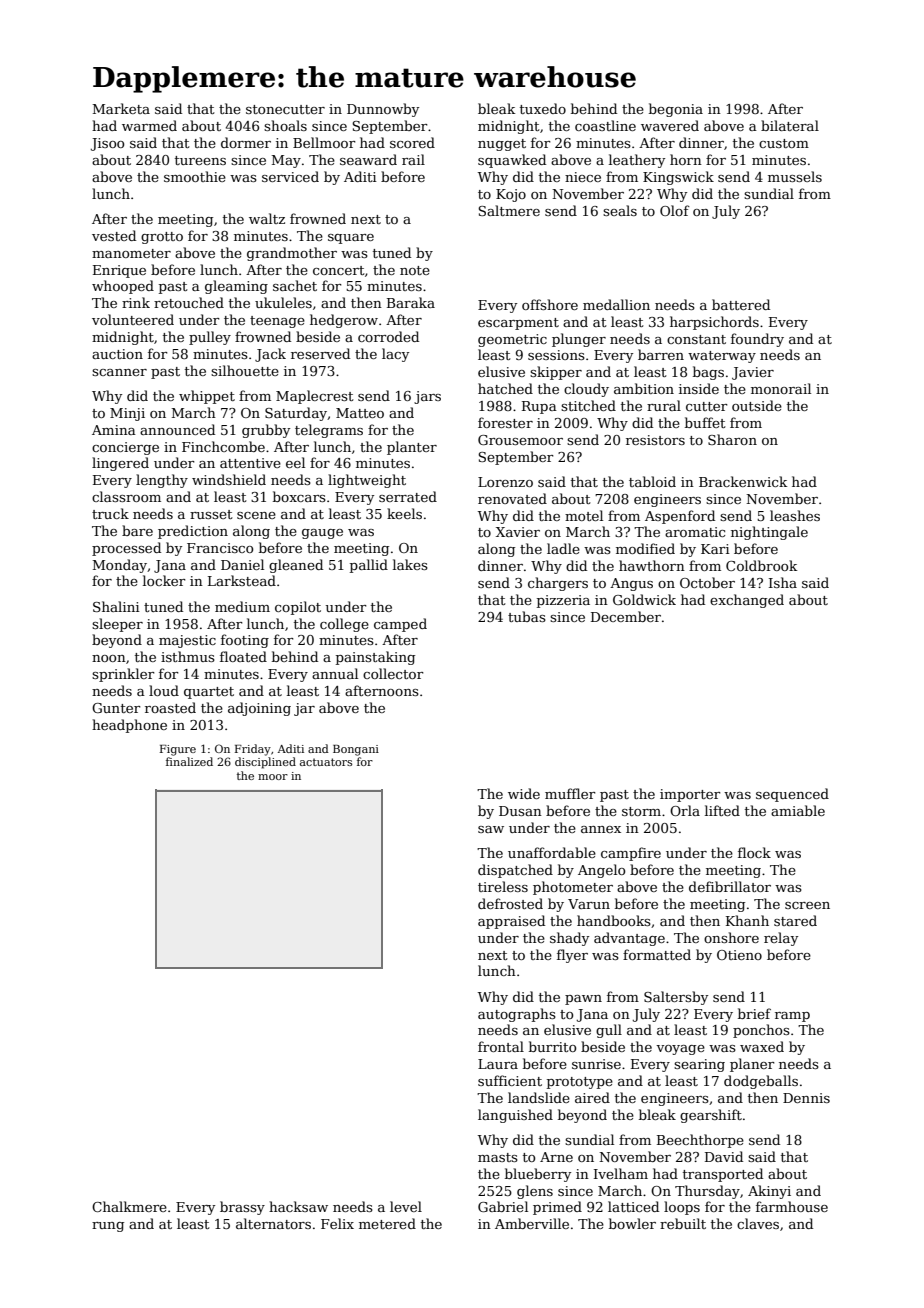  What do you see at coordinates (798, 810) in the screenshot?
I see `amiable` at bounding box center [798, 810].
